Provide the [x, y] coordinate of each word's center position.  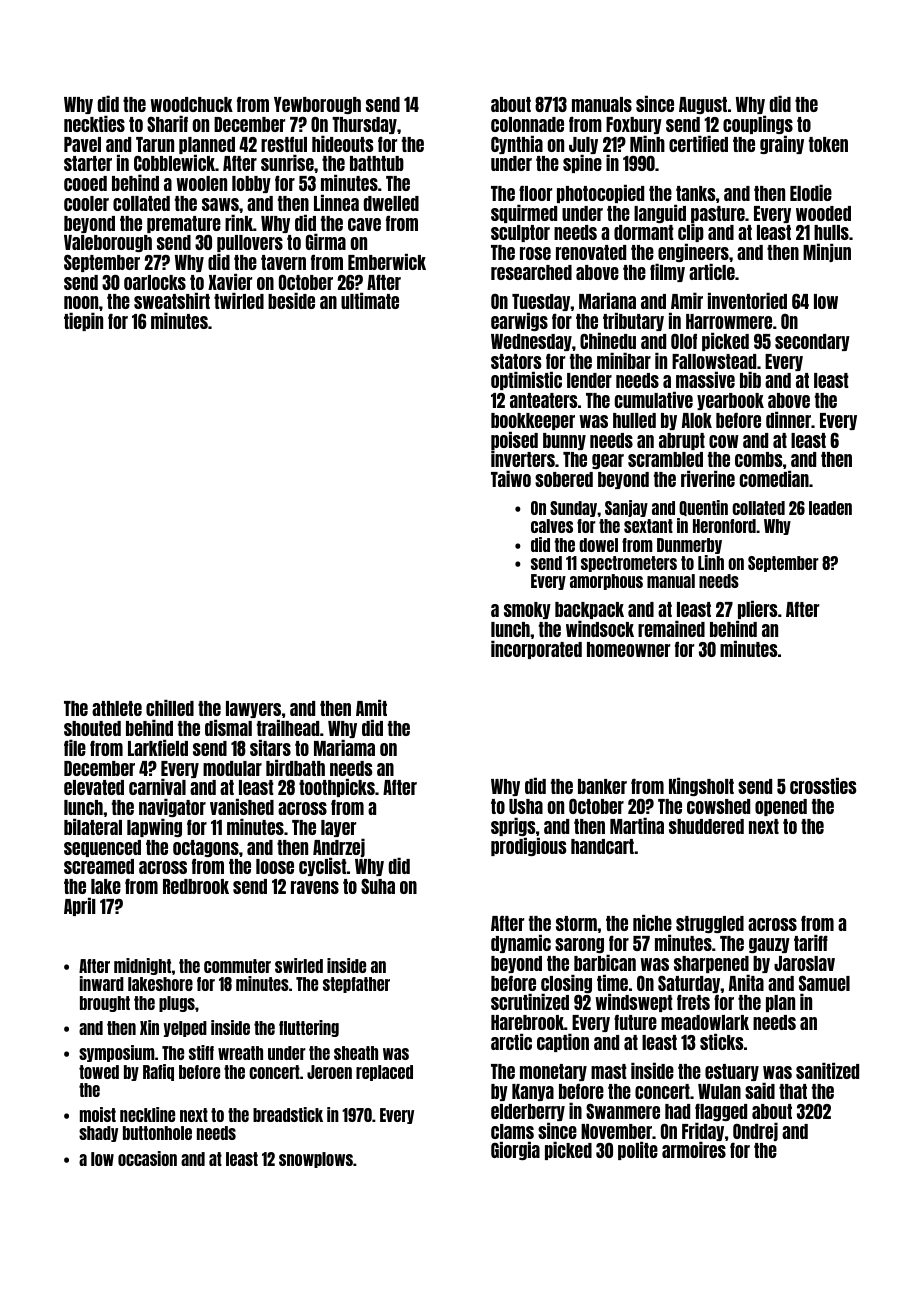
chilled [170, 707]
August [703, 105]
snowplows [316, 1160]
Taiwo [511, 478]
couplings [758, 124]
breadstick [288, 1114]
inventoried [747, 300]
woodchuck [191, 104]
